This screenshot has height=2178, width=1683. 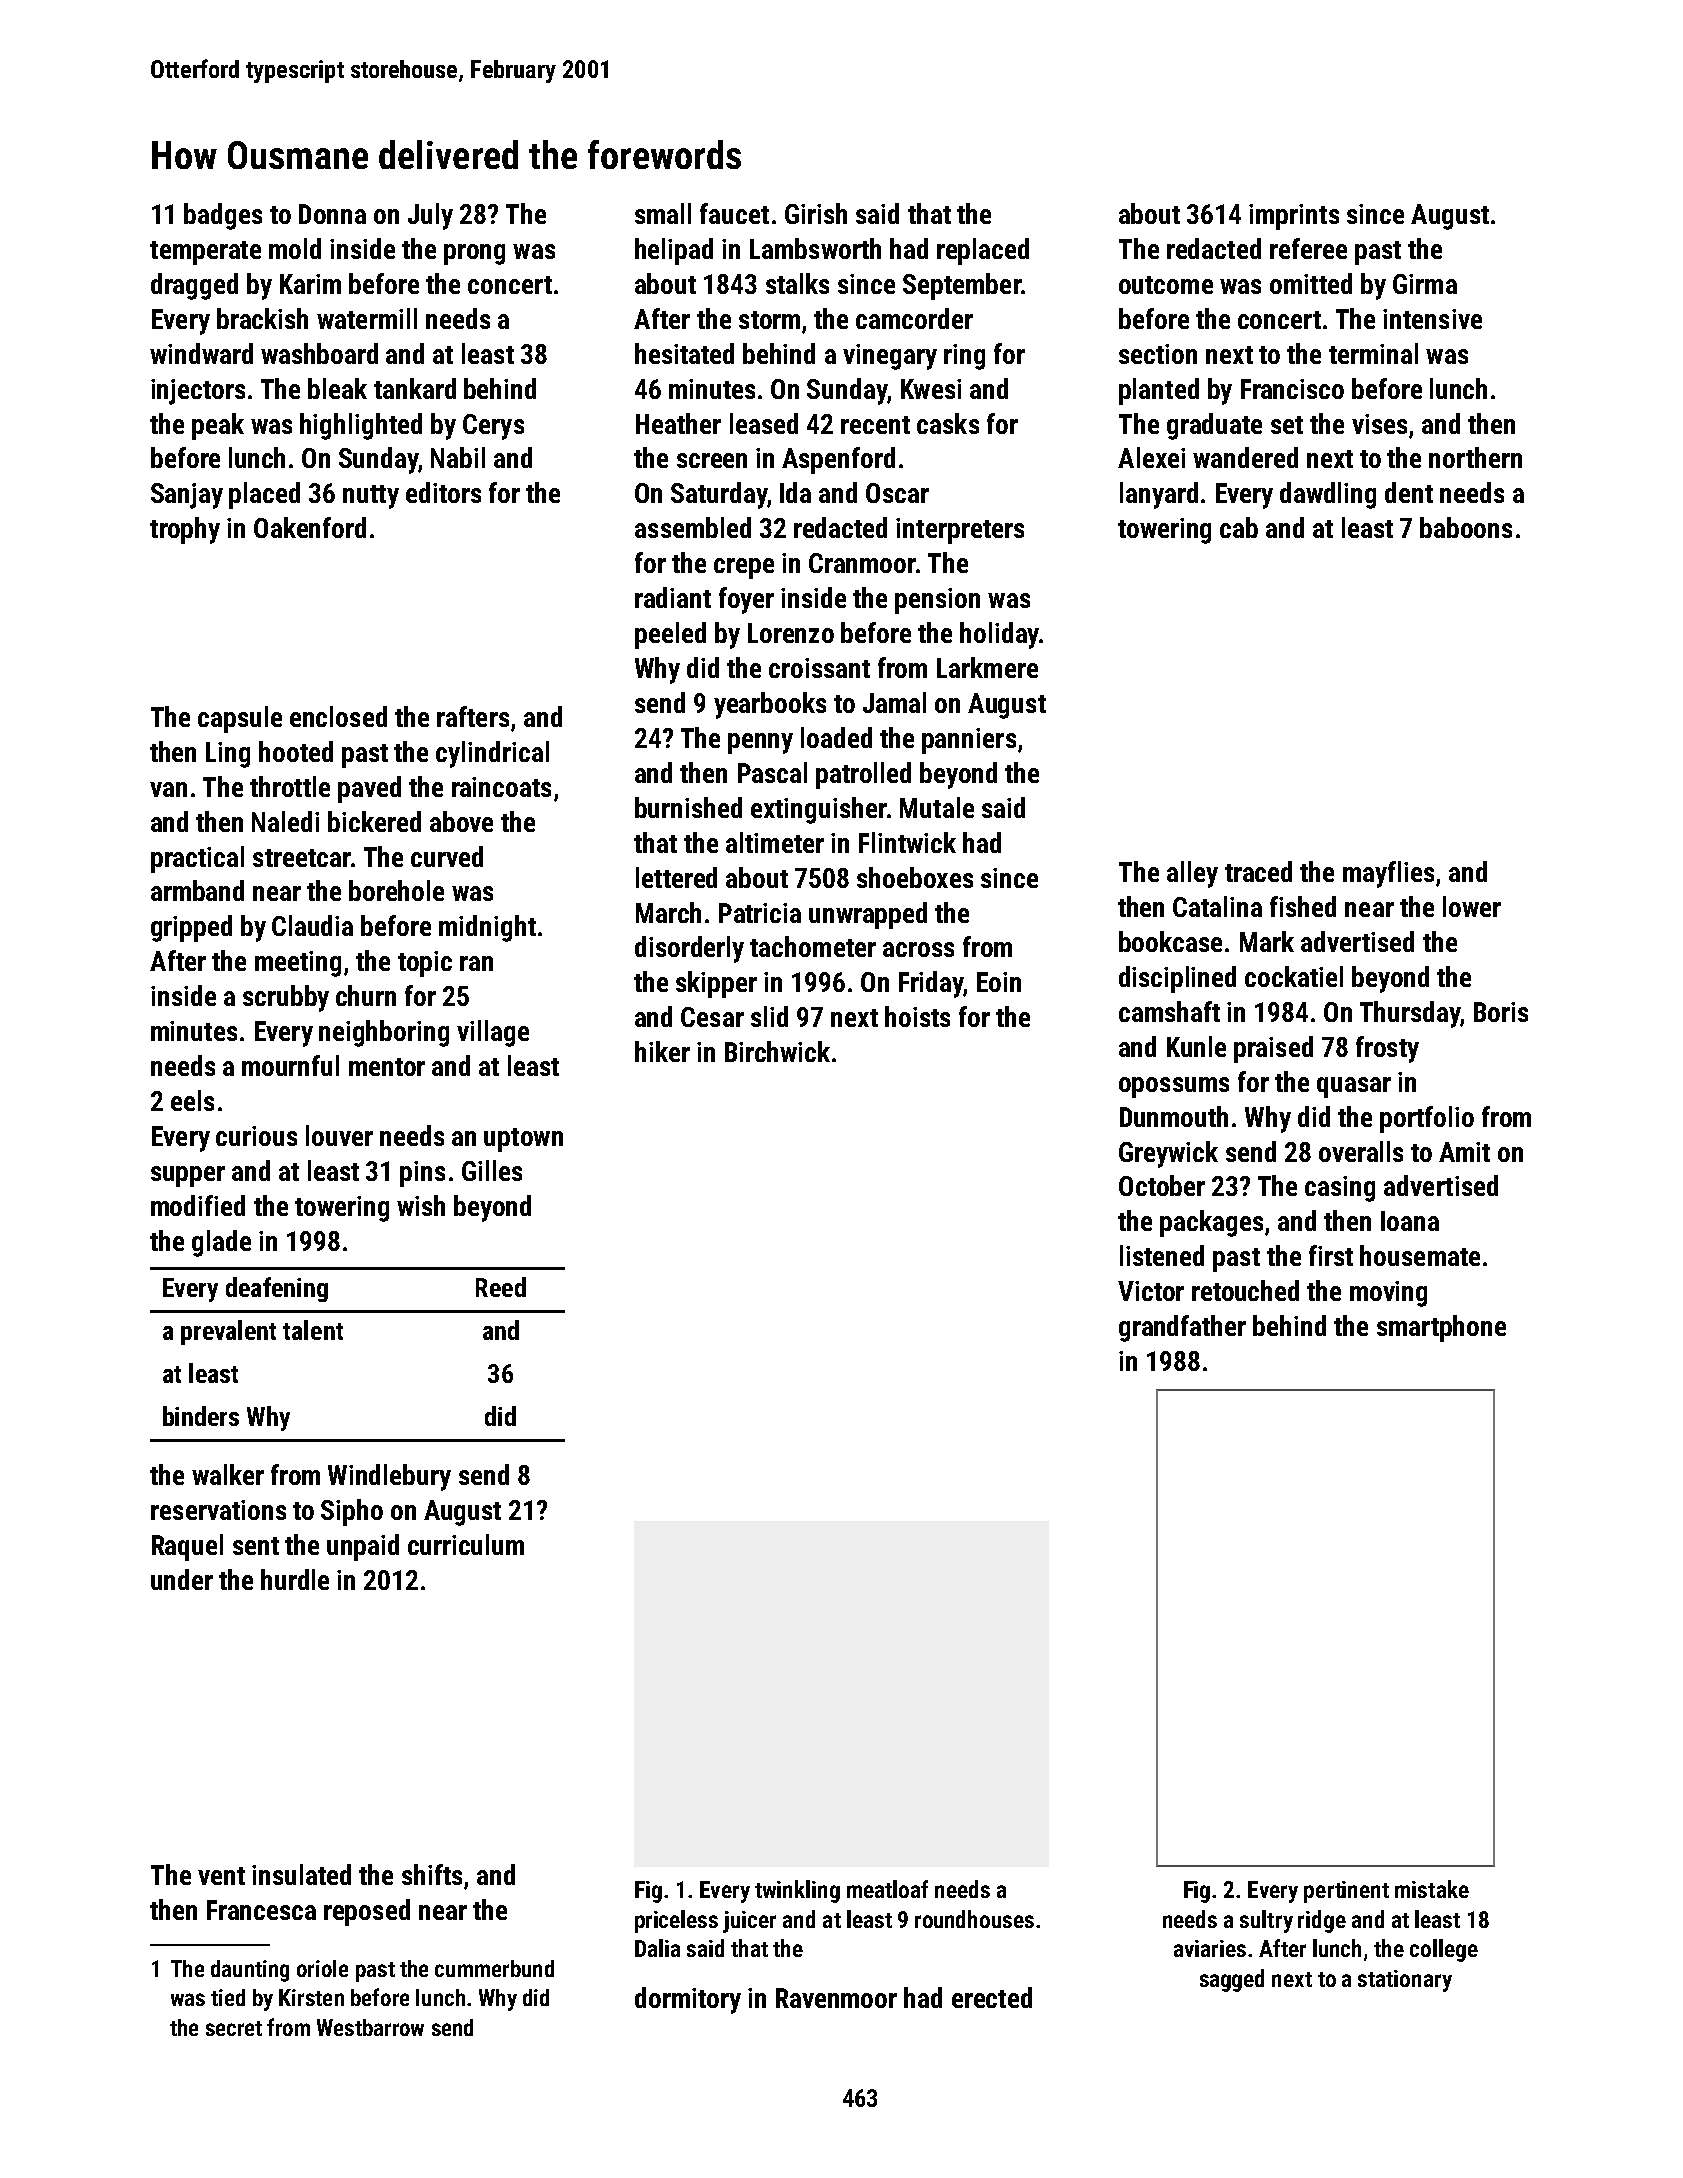 What do you see at coordinates (836, 1998) in the screenshot?
I see `Ravenmoor` at bounding box center [836, 1998].
